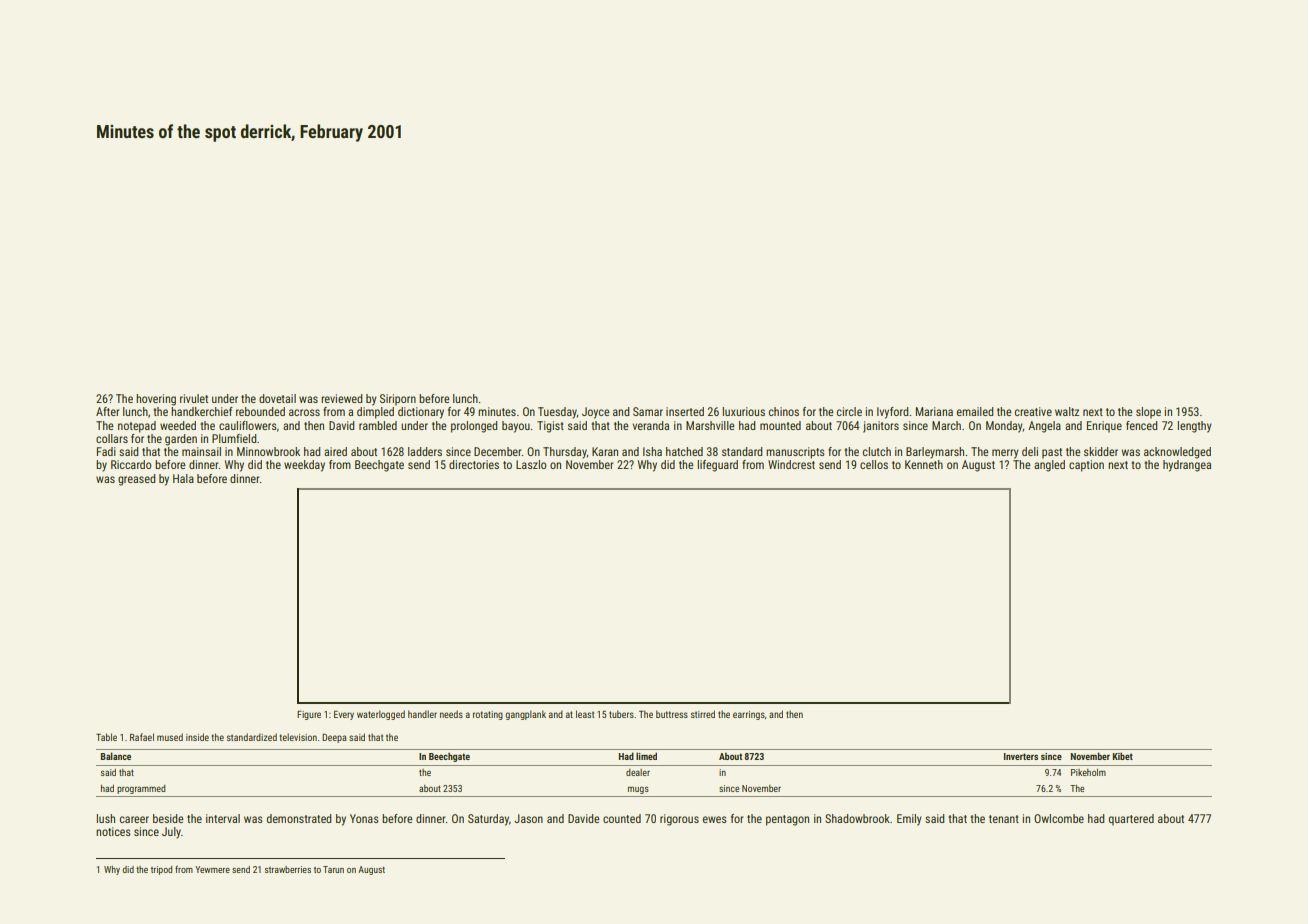 The height and width of the image is (924, 1308). What do you see at coordinates (1059, 818) in the image?
I see `Owlcombe` at bounding box center [1059, 818].
